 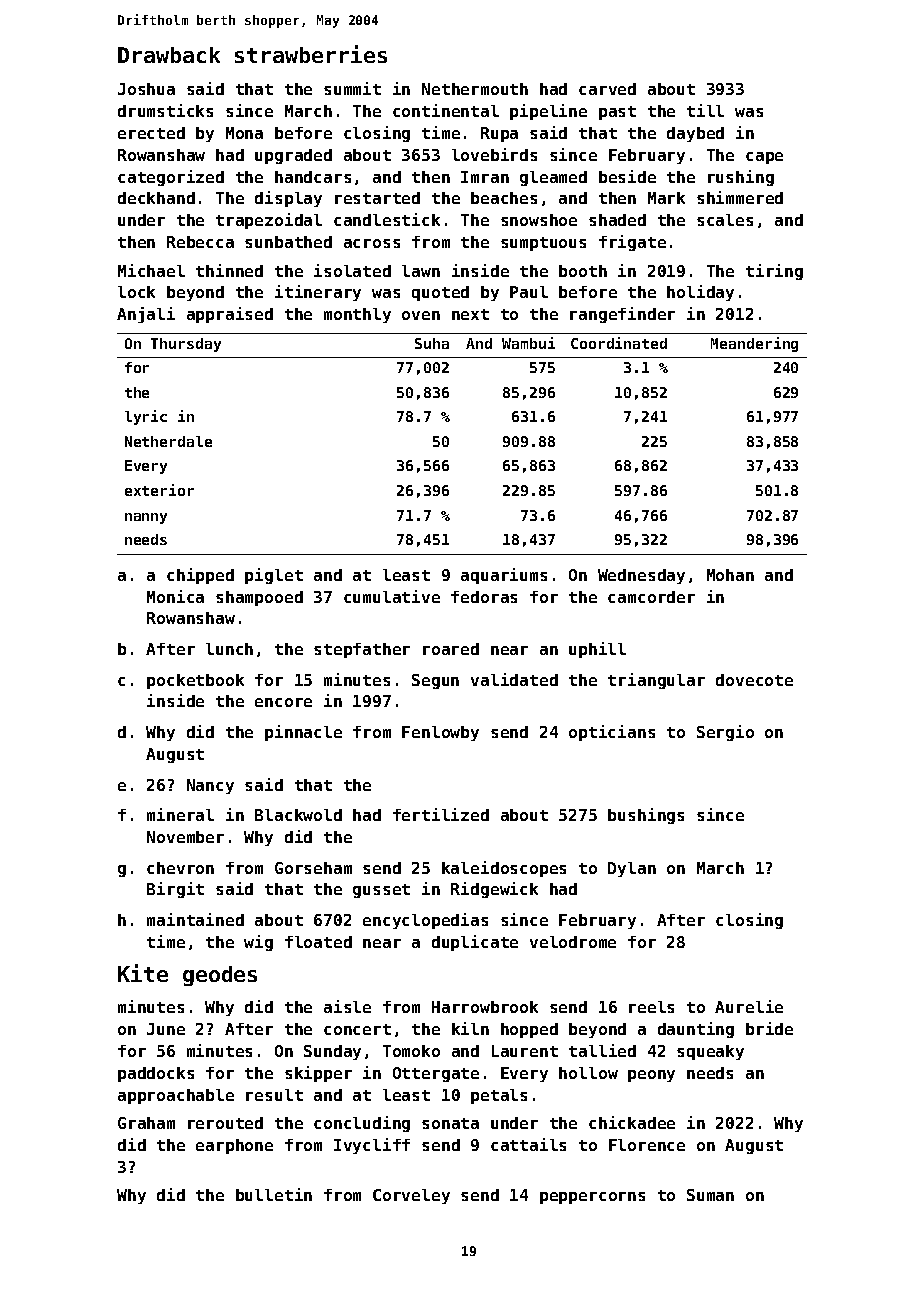 I want to click on candlestick, so click(x=387, y=219).
